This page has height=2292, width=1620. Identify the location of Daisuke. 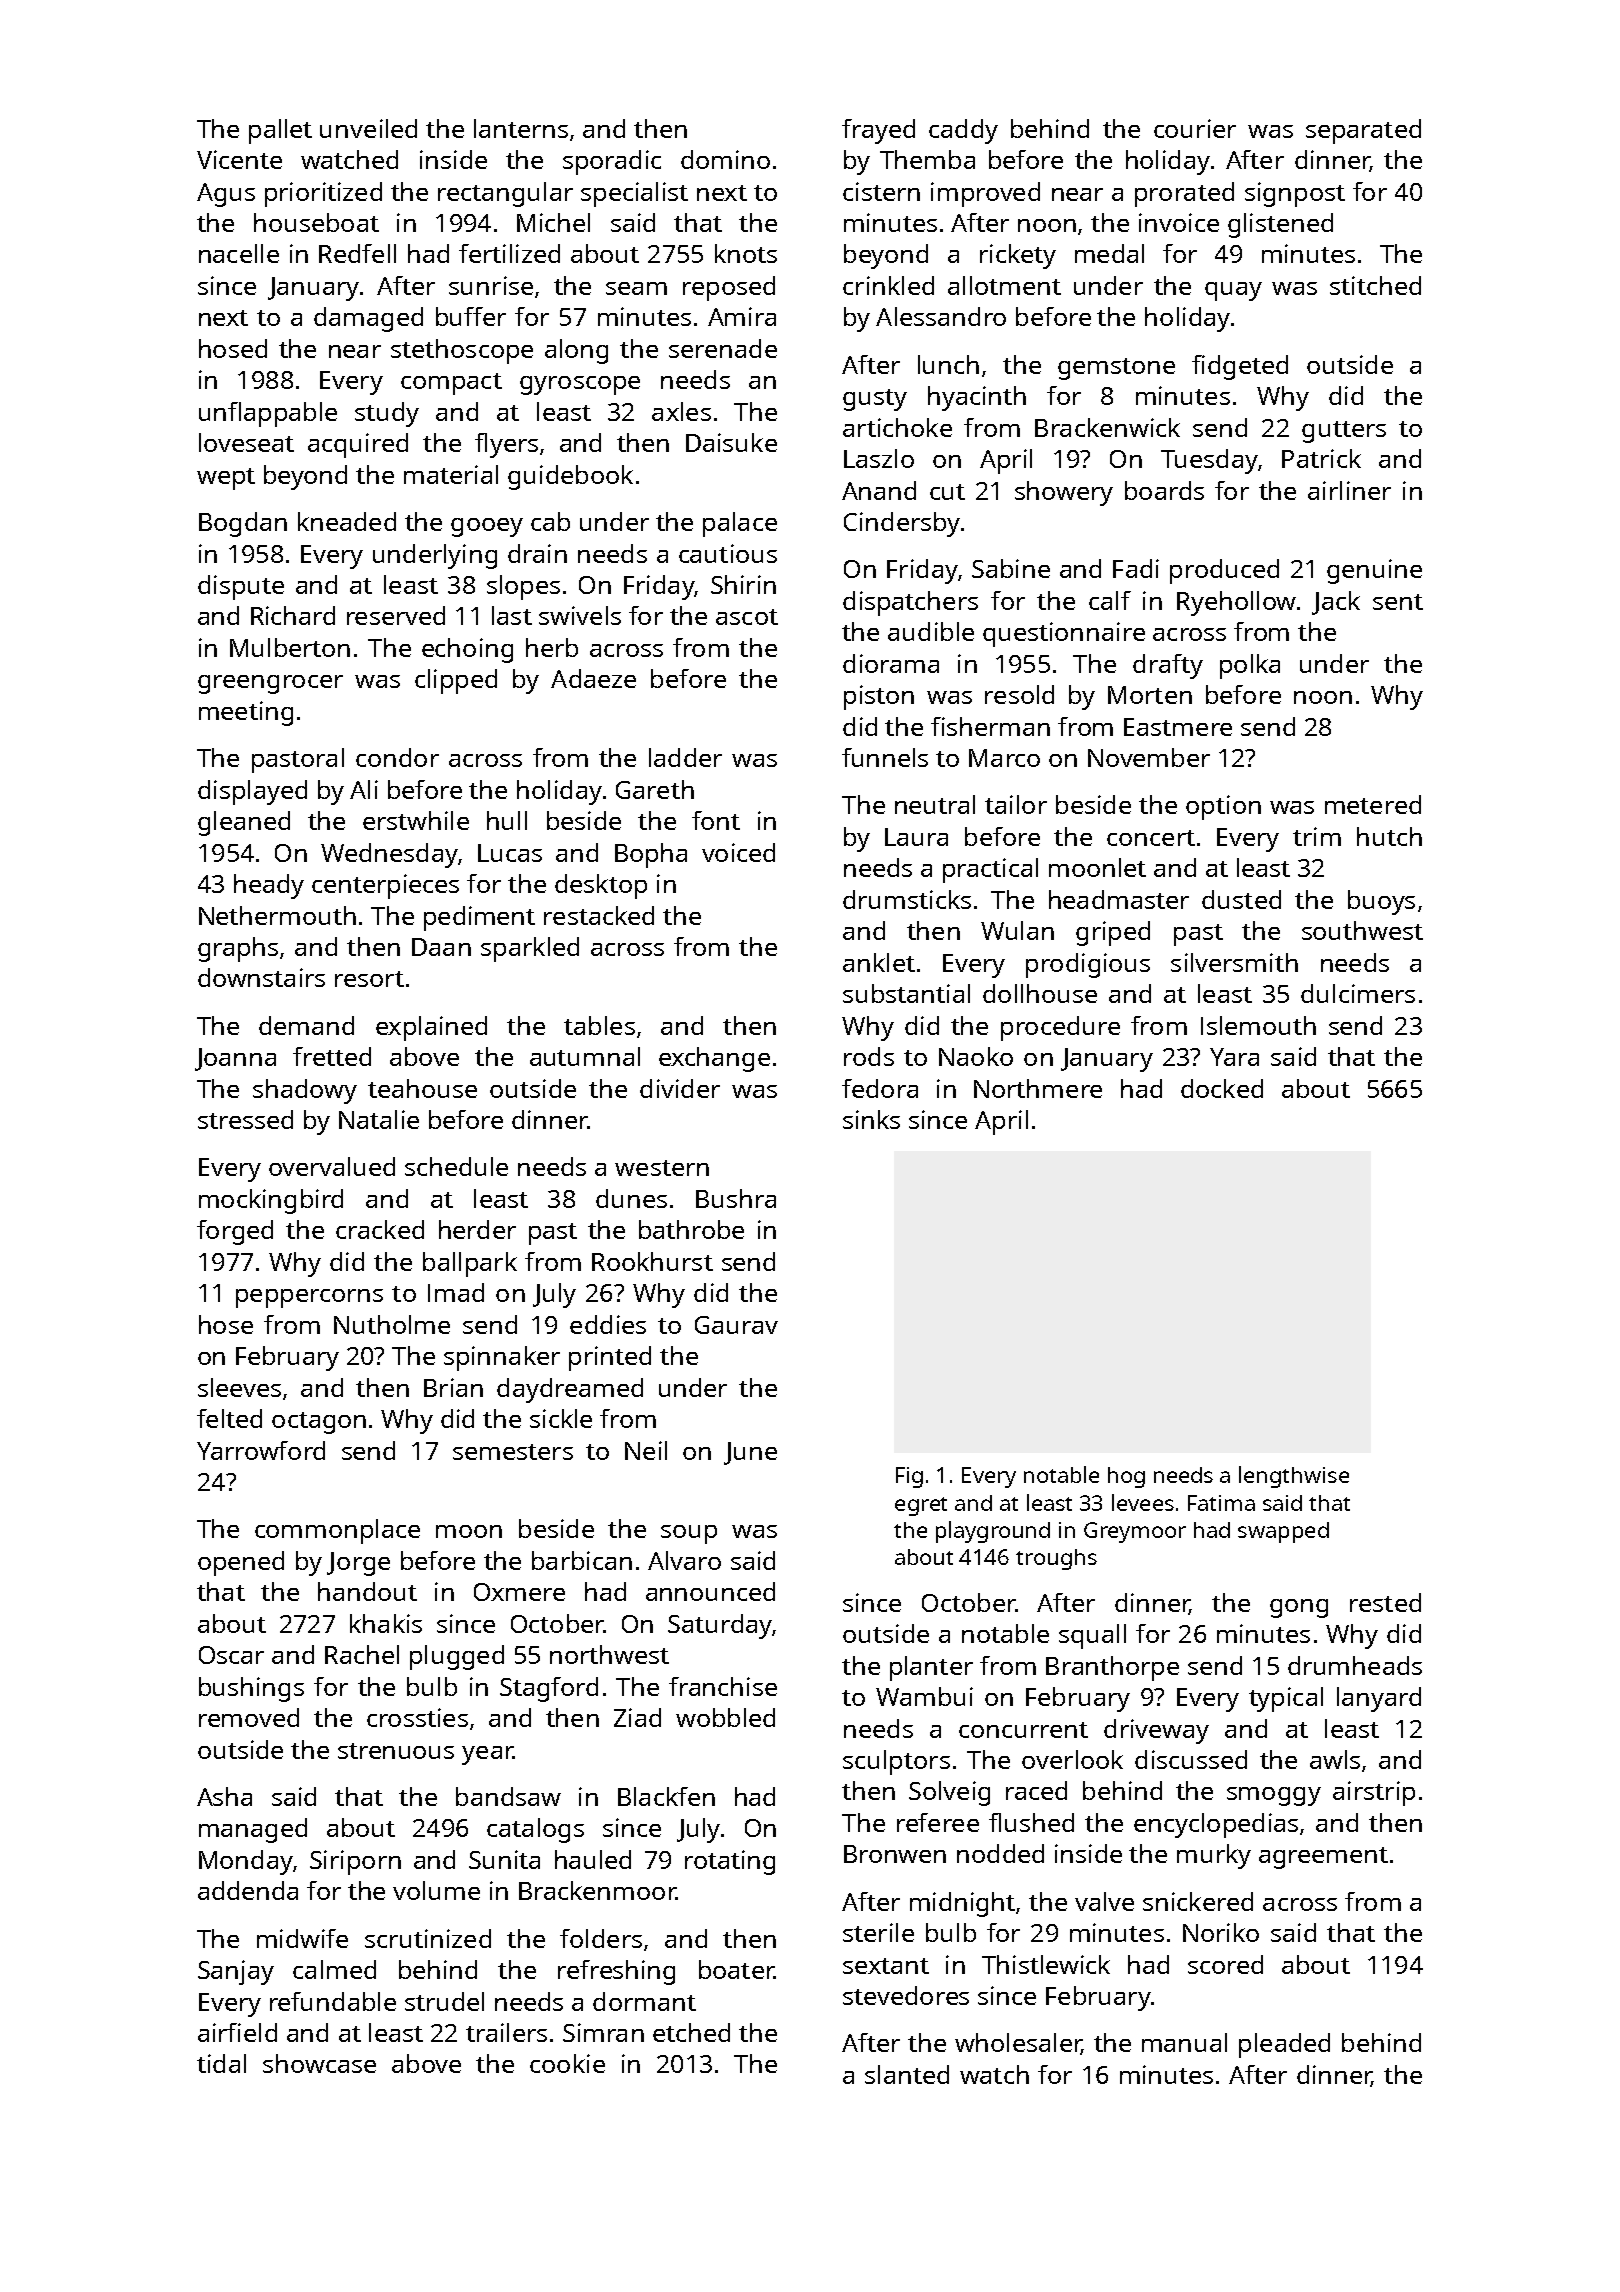
(731, 442).
